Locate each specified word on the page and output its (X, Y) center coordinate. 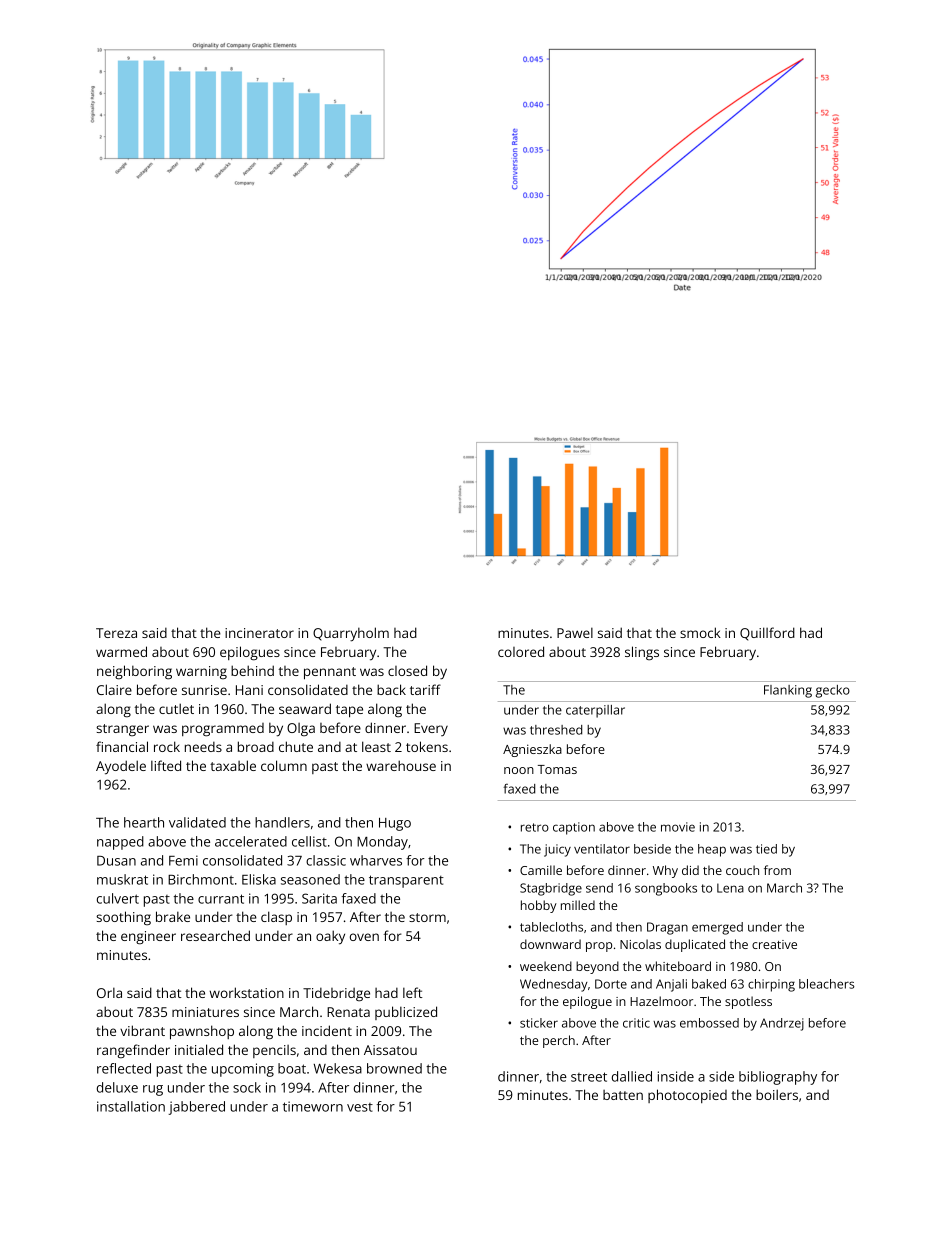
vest (360, 1107)
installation (131, 1106)
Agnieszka (532, 750)
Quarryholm (351, 634)
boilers (777, 1094)
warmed (121, 651)
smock (700, 632)
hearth (144, 822)
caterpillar (595, 711)
